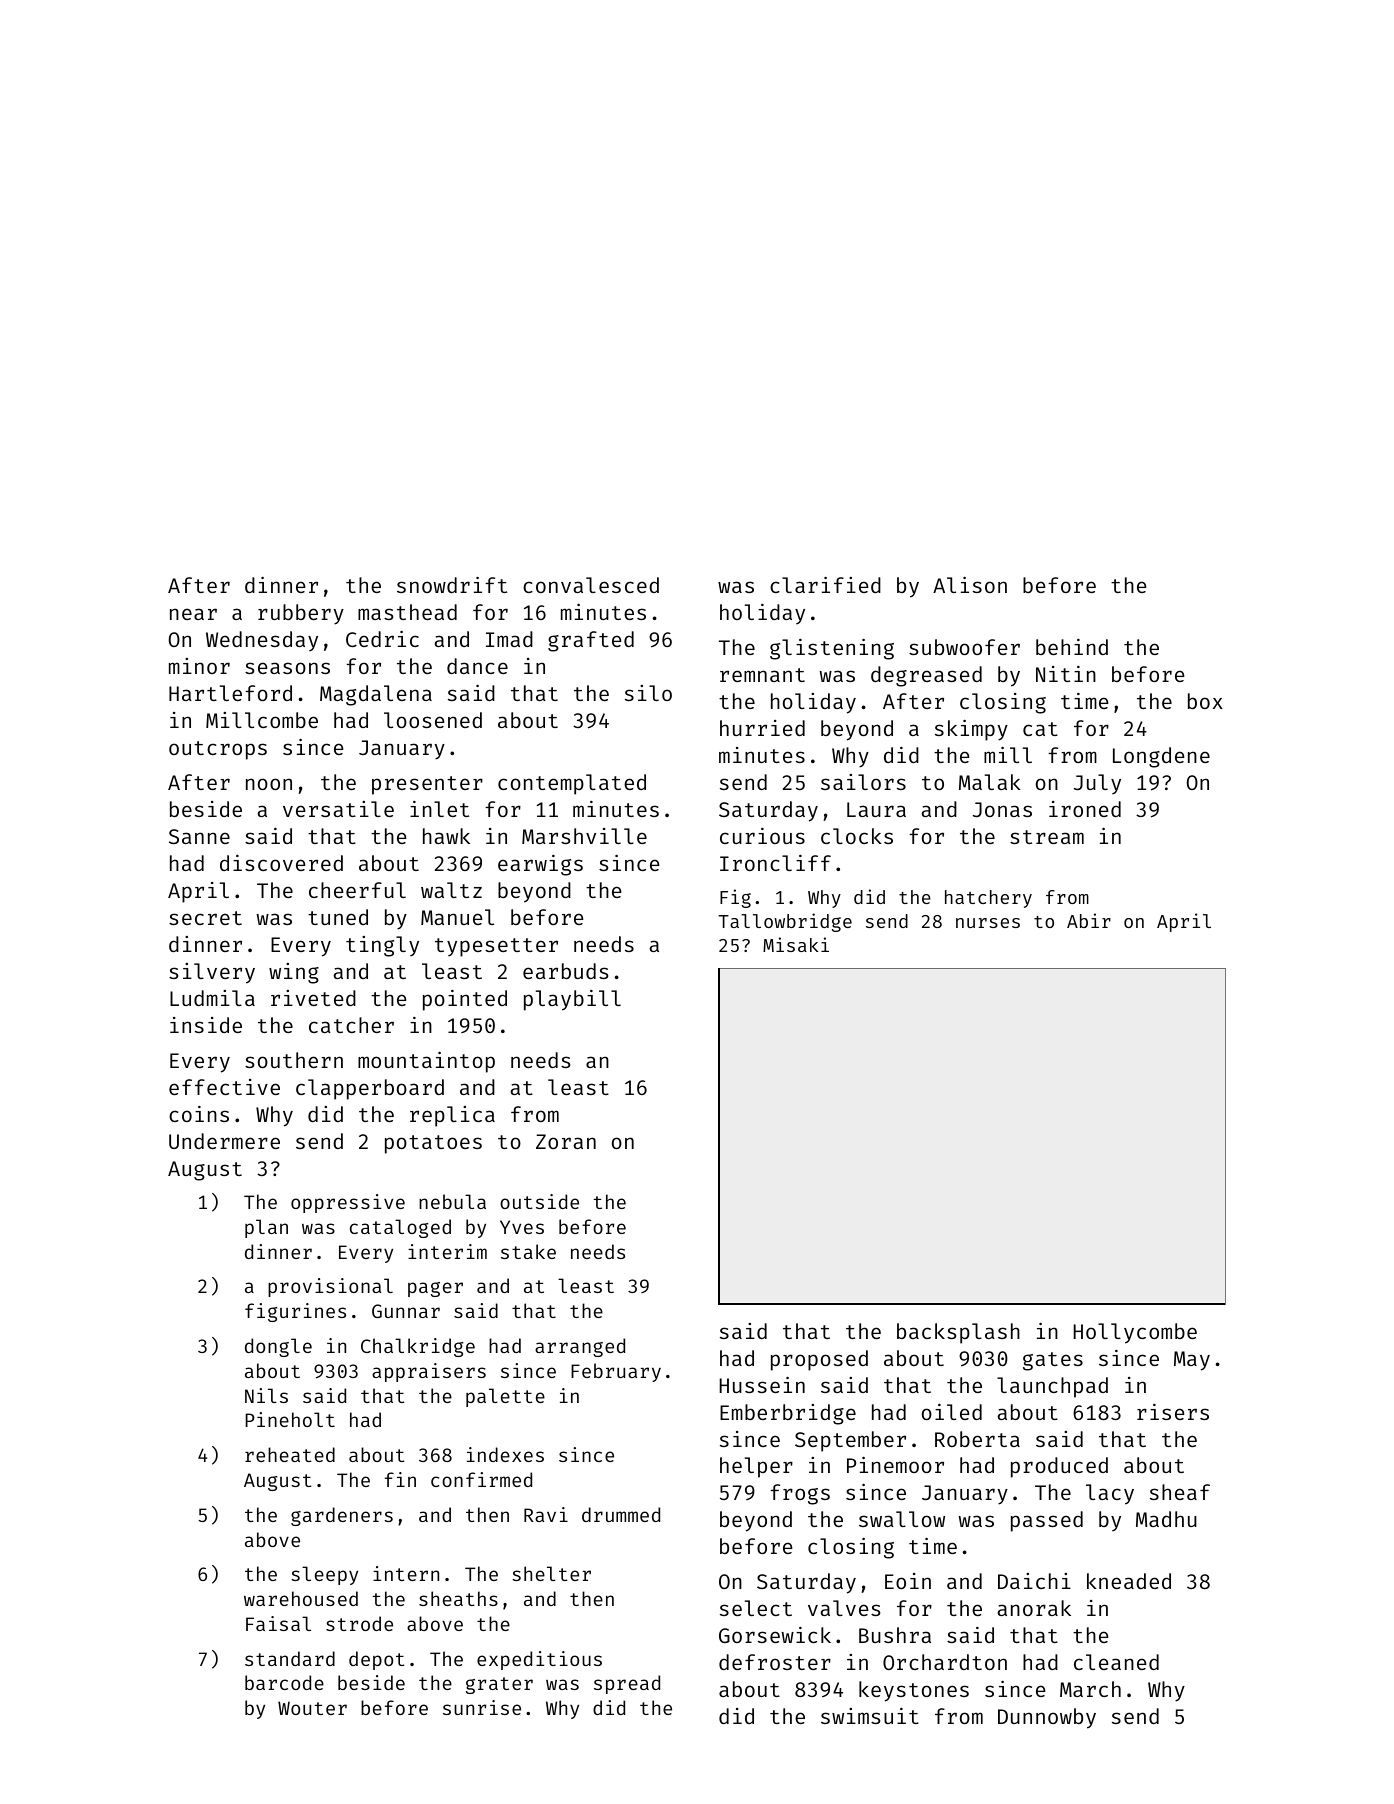 This screenshot has width=1394, height=1804. Describe the element at coordinates (1135, 1333) in the screenshot. I see `Hollycombe` at that location.
